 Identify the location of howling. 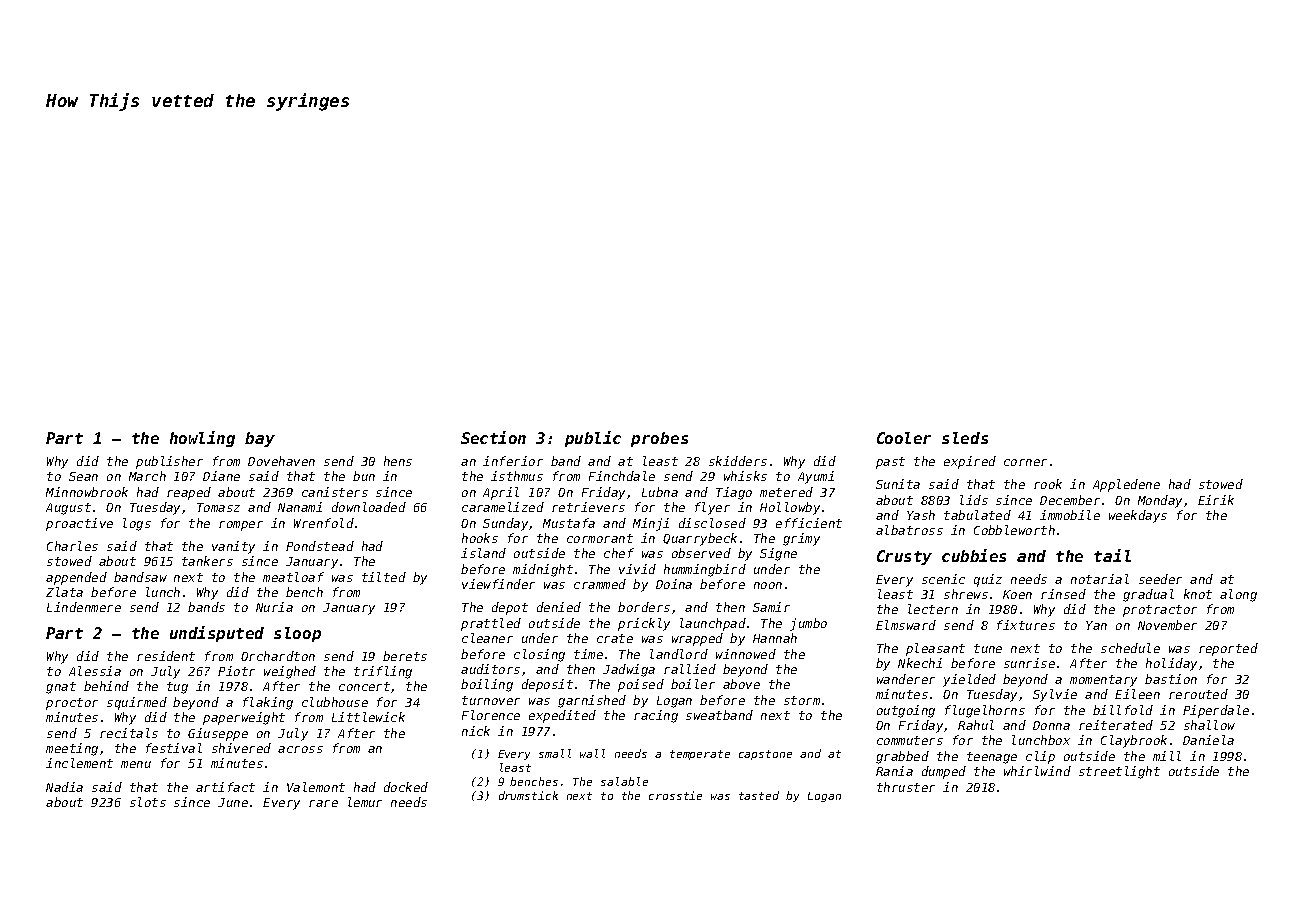
(202, 439).
